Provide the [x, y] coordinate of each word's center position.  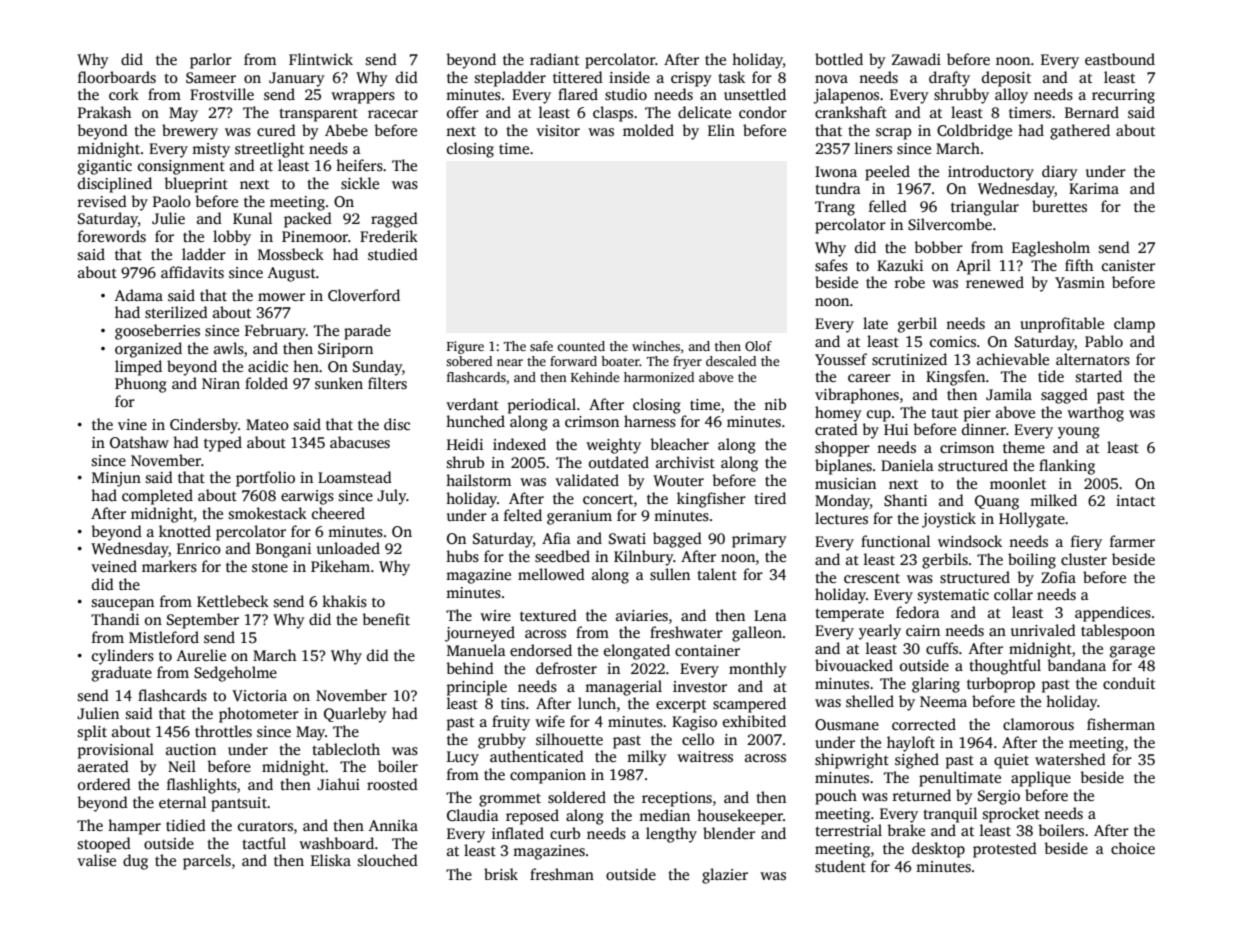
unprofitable [1062, 325]
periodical [542, 406]
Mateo [267, 424]
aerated [103, 766]
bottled [839, 59]
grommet [510, 800]
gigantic [105, 167]
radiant [554, 59]
